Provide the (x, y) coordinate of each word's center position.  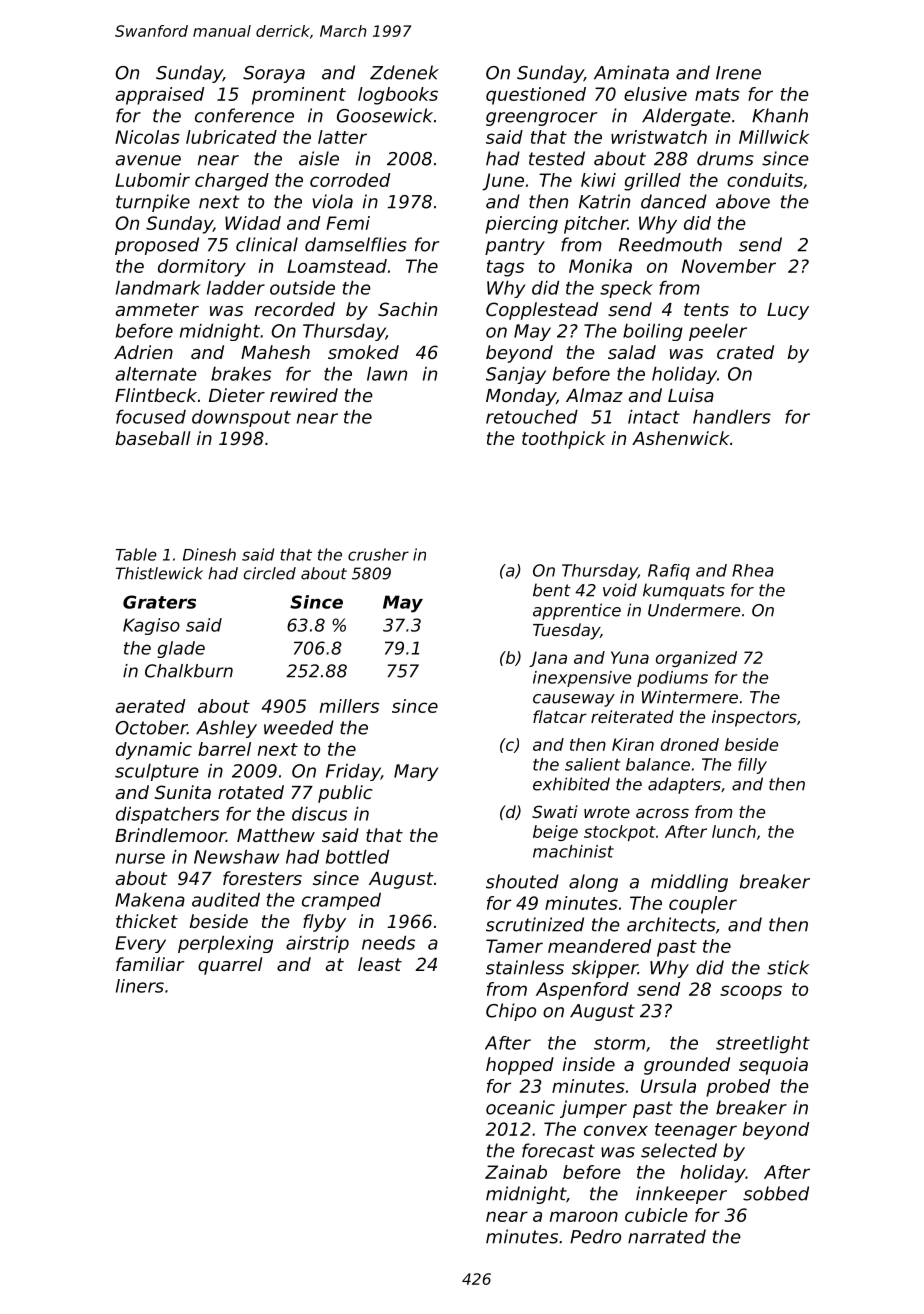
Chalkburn (189, 671)
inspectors (754, 718)
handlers (732, 417)
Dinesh (209, 554)
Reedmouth (670, 244)
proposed (157, 246)
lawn (387, 374)
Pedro (595, 1236)
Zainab (516, 1172)
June (503, 182)
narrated (667, 1236)
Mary (416, 772)
